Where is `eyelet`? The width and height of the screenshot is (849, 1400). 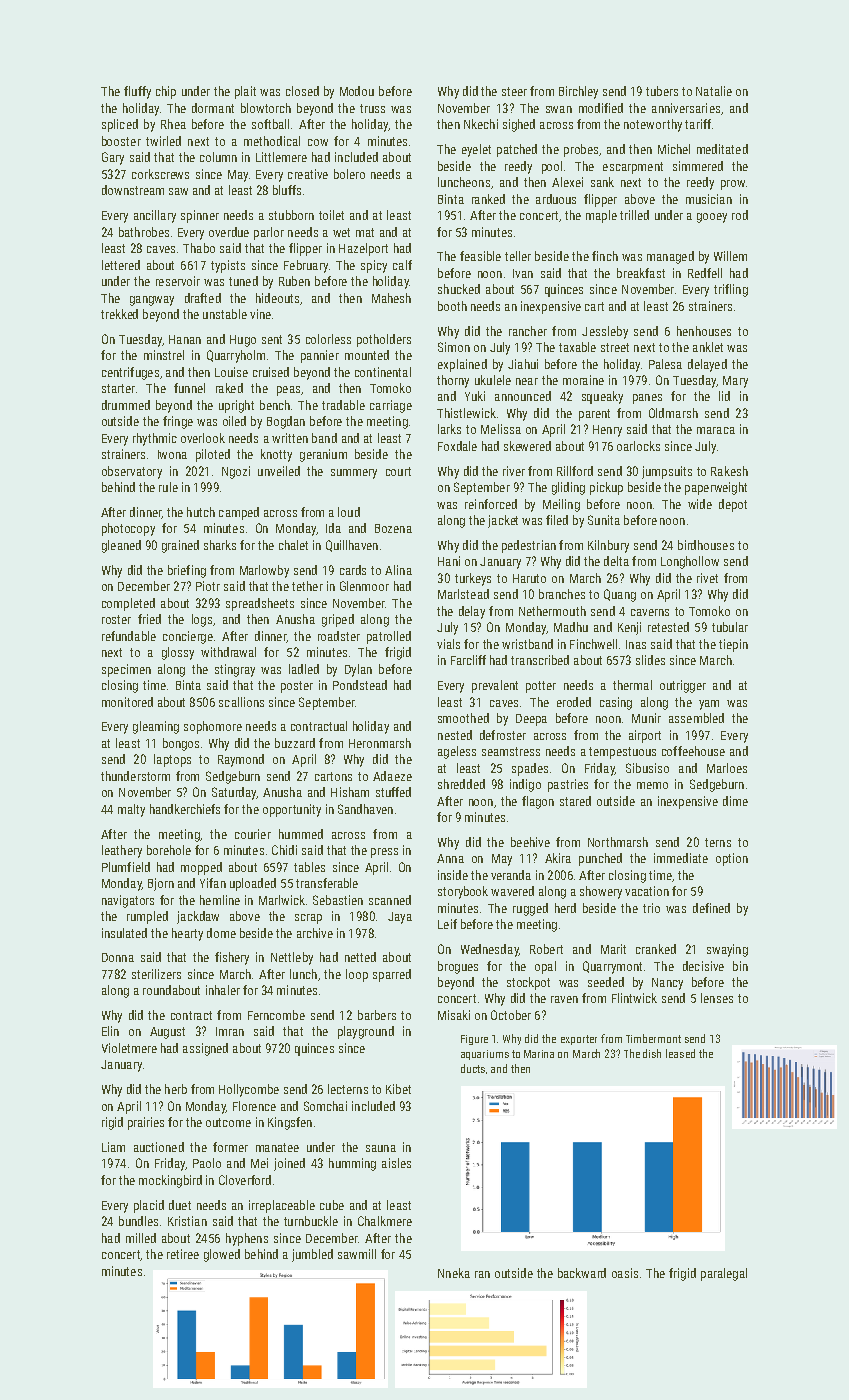 eyelet is located at coordinates (476, 150).
